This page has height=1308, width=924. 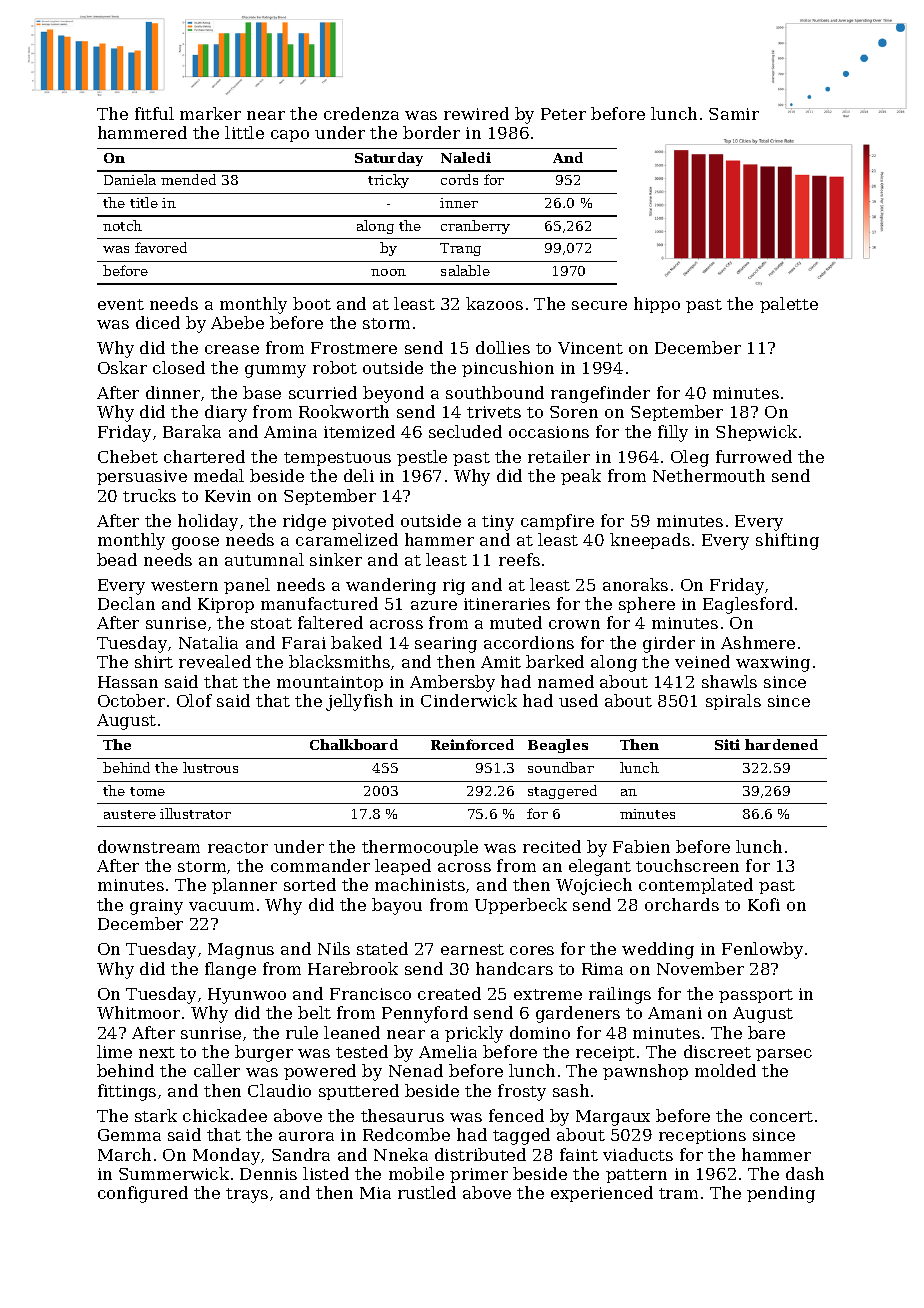 I want to click on Chebet, so click(x=128, y=456).
